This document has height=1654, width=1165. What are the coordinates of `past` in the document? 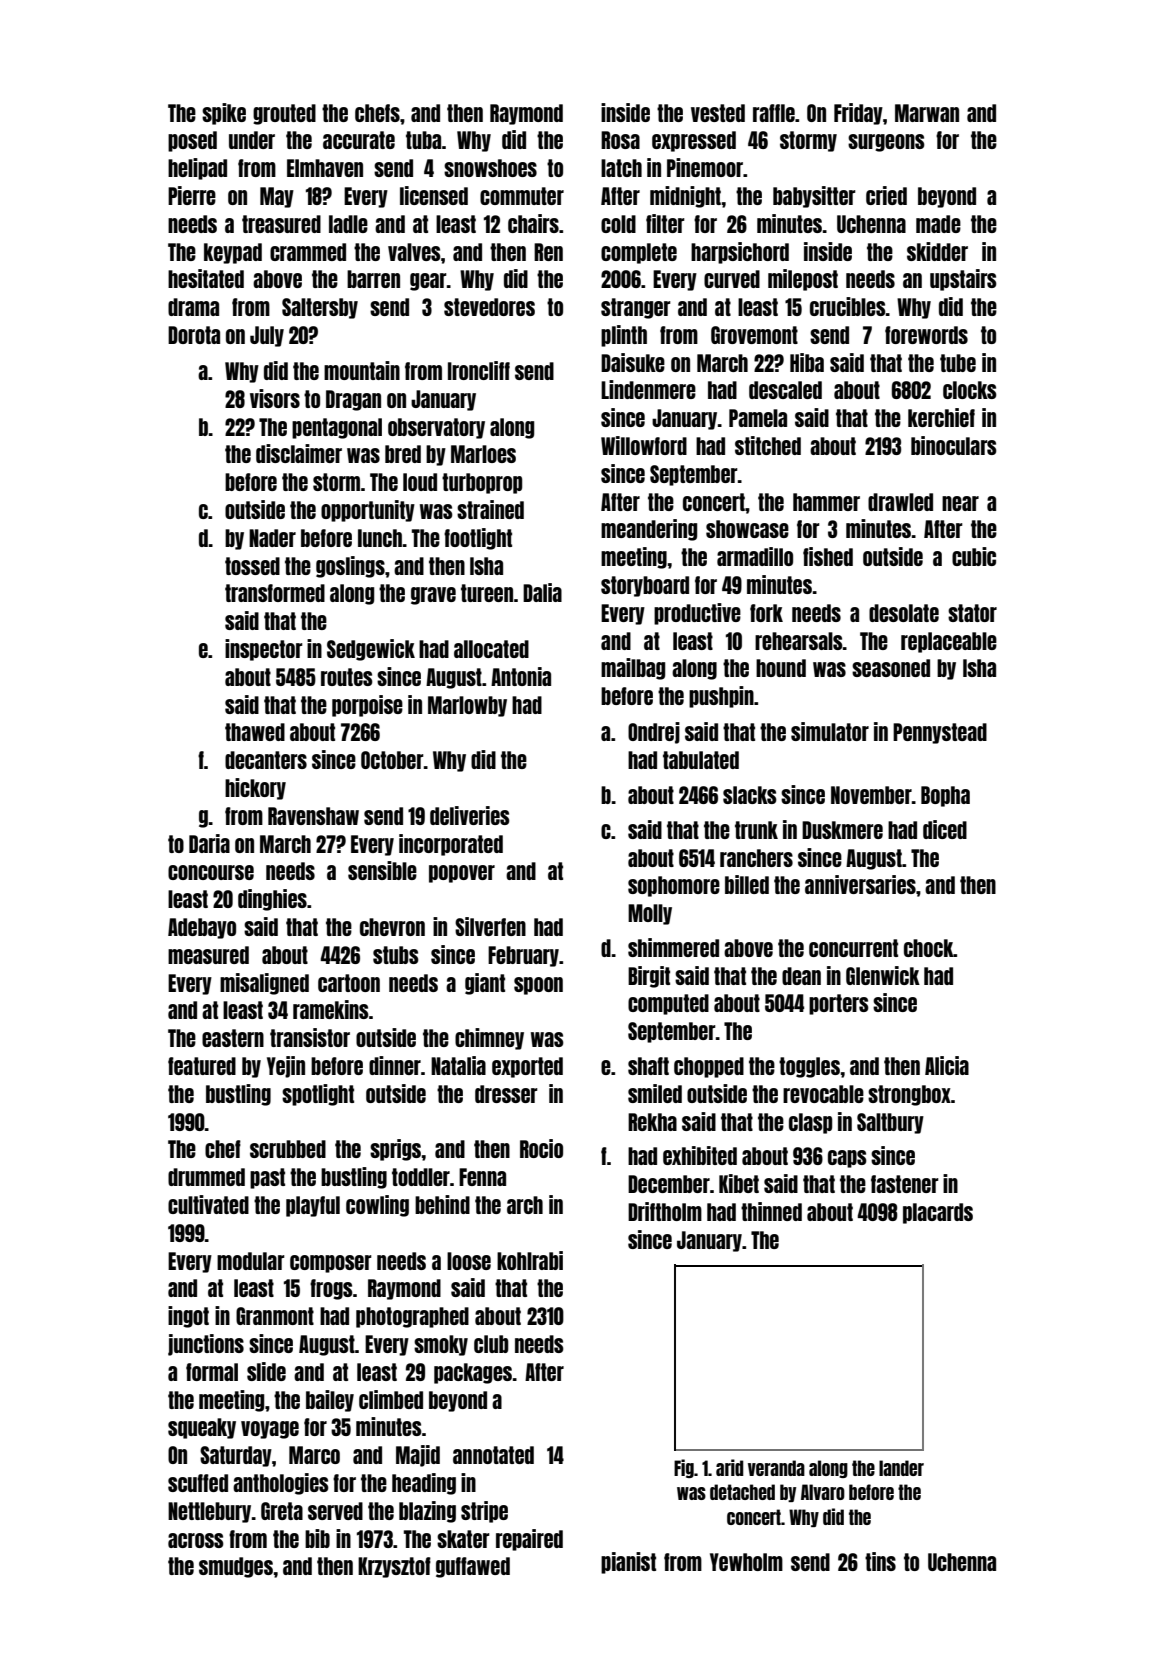 It's located at (267, 1178).
